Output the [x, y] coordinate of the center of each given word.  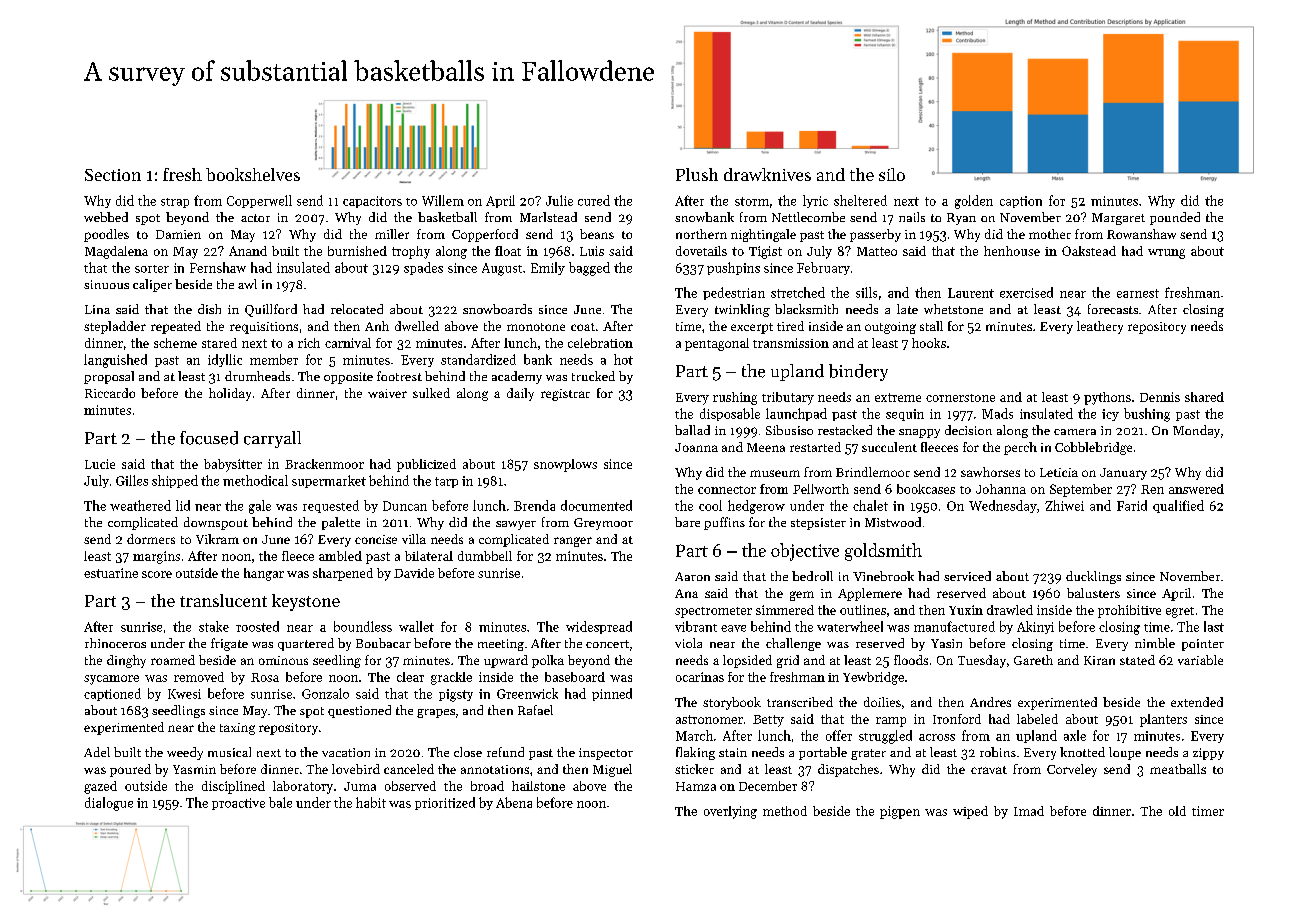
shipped [175, 481]
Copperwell [259, 201]
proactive [238, 804]
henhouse [1012, 251]
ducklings [1093, 577]
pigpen [900, 812]
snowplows [565, 465]
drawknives [767, 174]
